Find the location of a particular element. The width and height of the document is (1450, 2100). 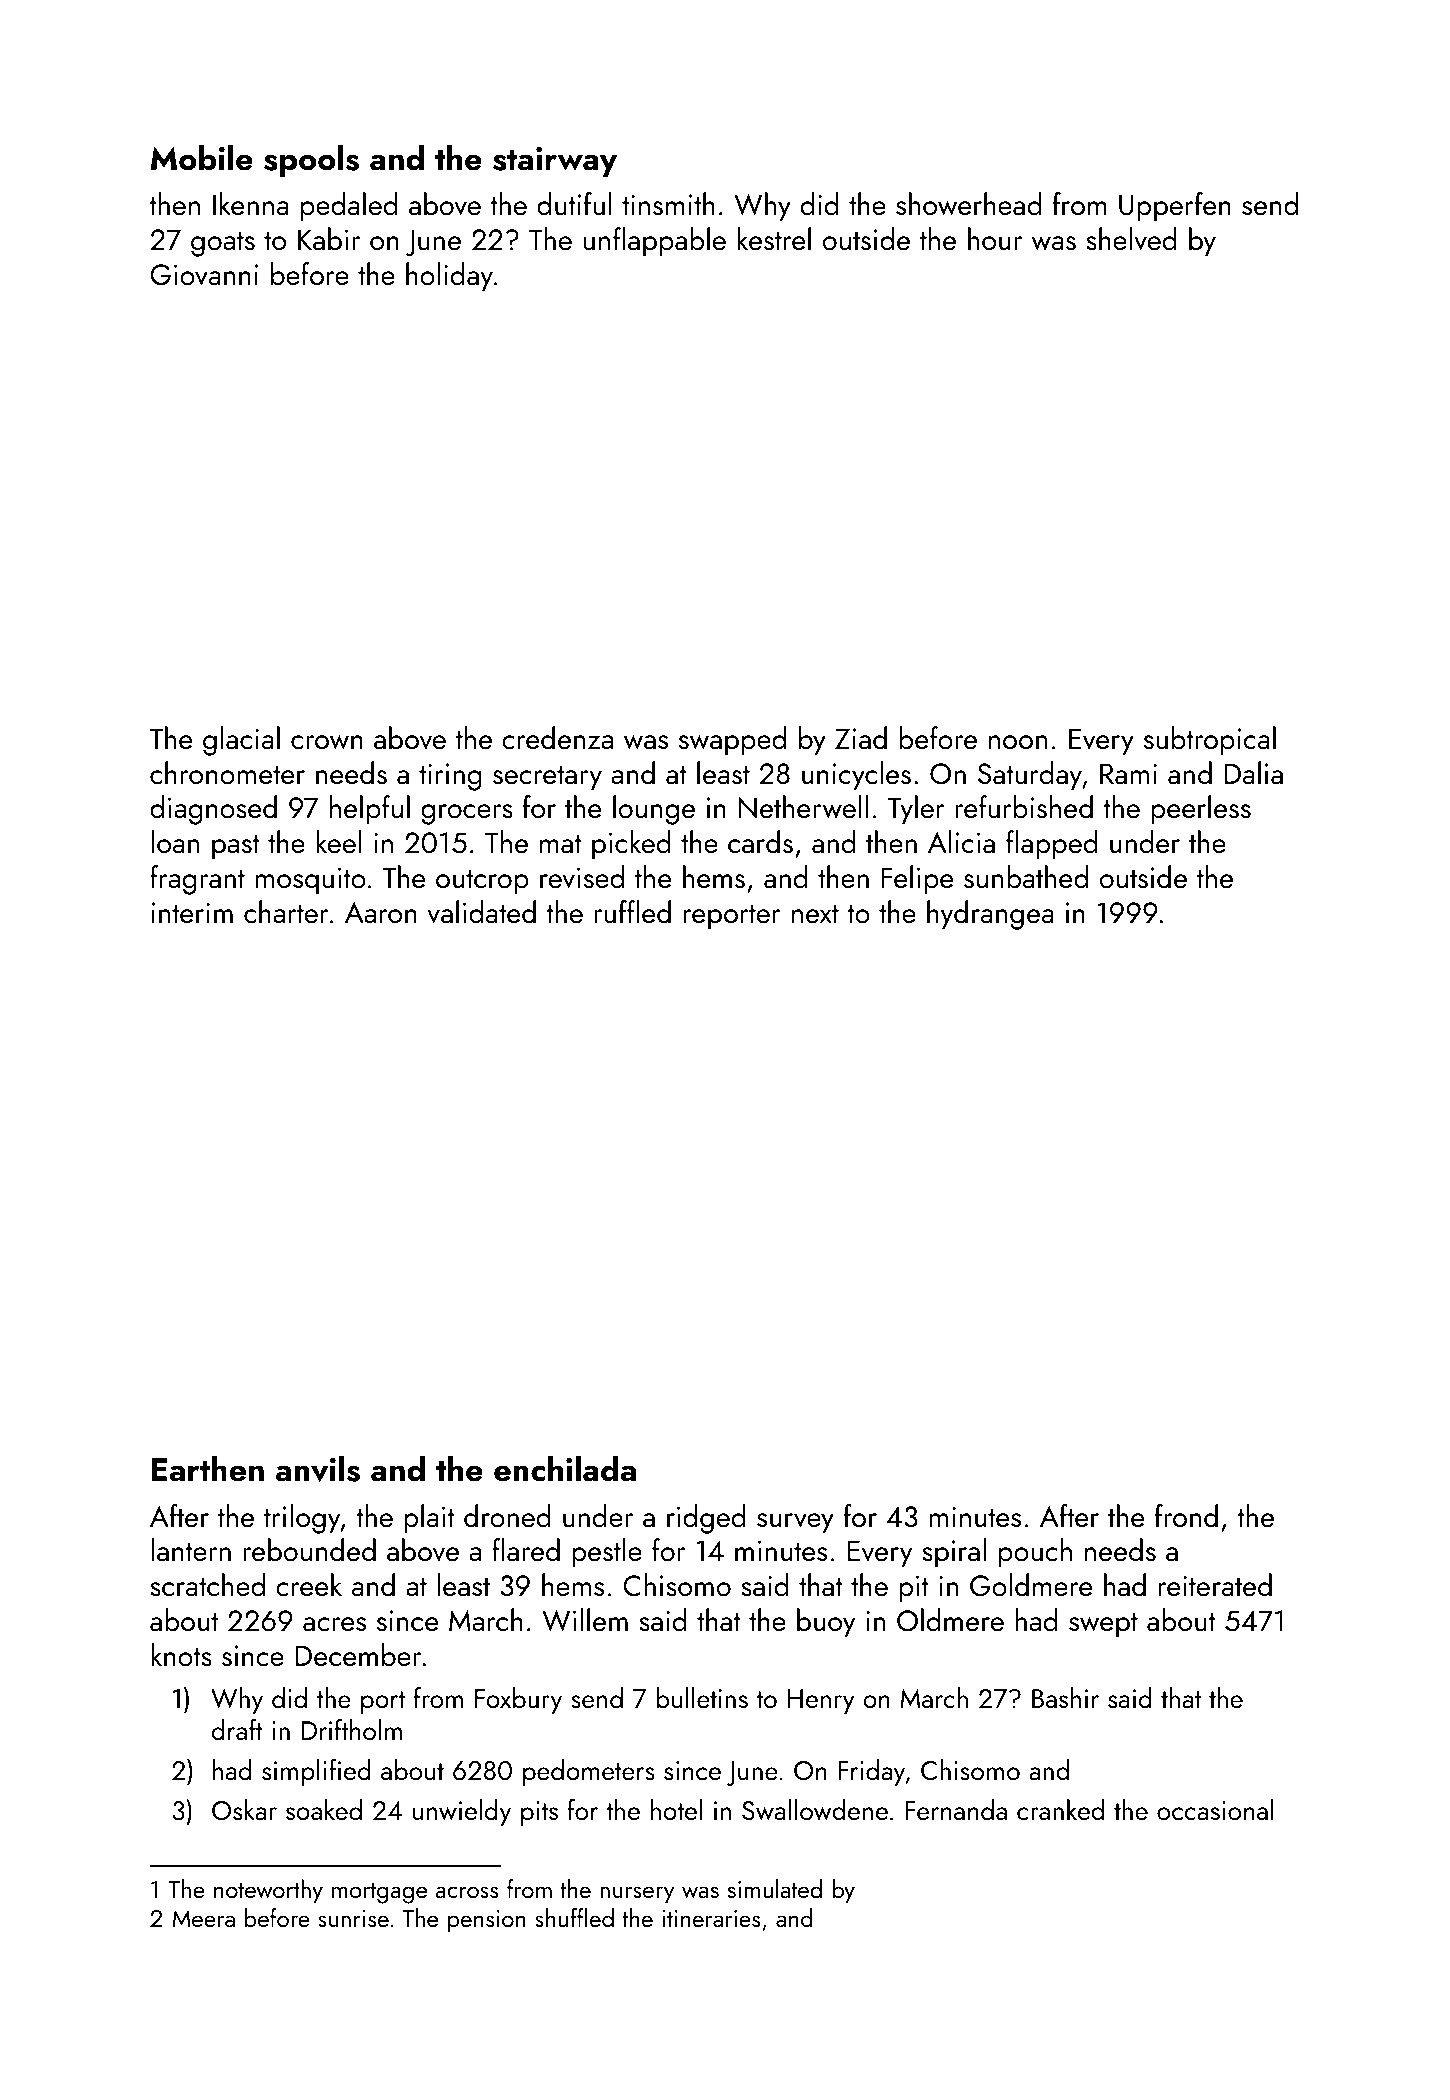

Ziad is located at coordinates (861, 738).
